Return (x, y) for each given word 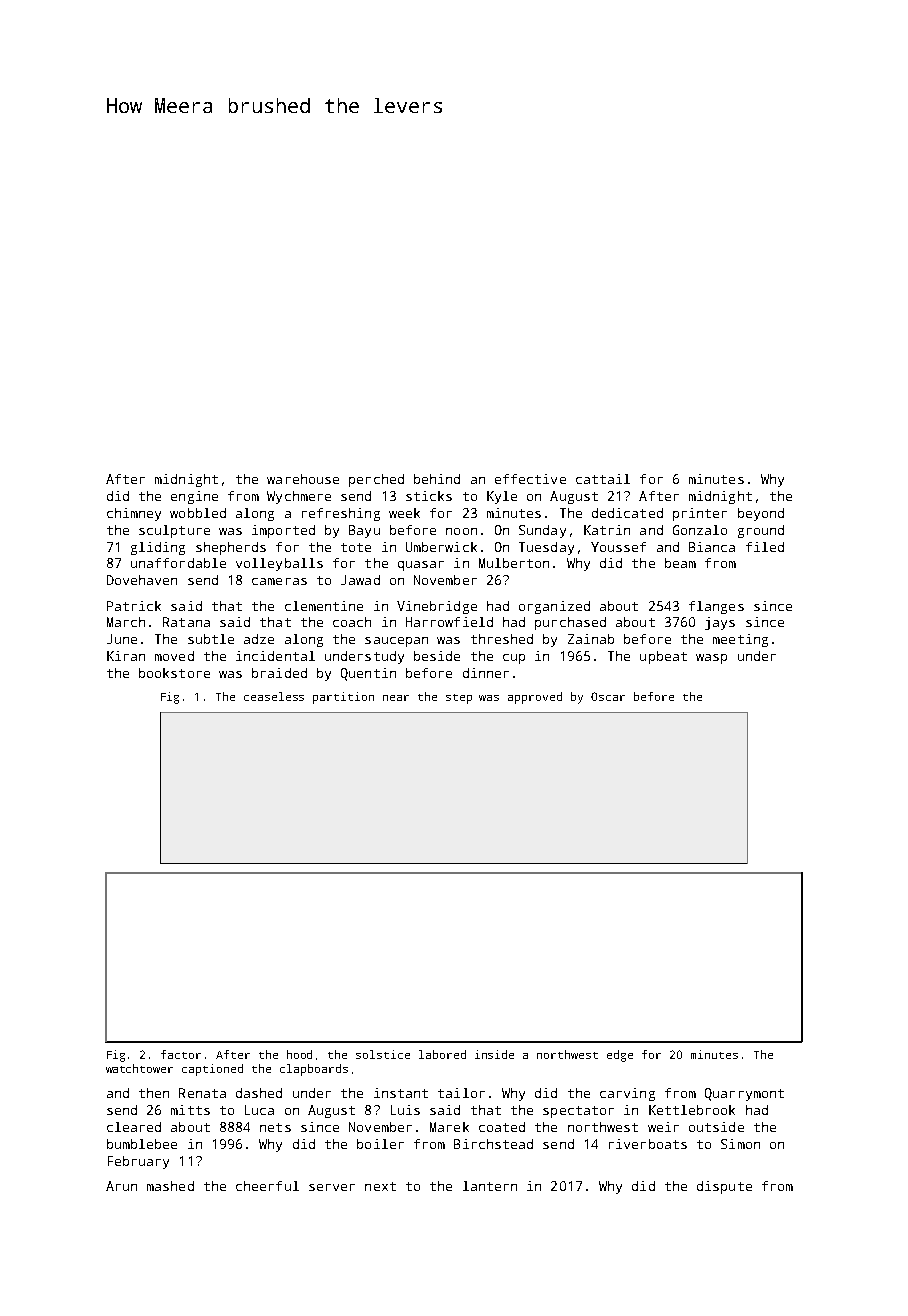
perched (376, 480)
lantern (490, 1186)
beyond (761, 514)
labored (442, 1054)
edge (620, 1056)
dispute (724, 1187)
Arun (121, 1186)
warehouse (303, 479)
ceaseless (274, 696)
